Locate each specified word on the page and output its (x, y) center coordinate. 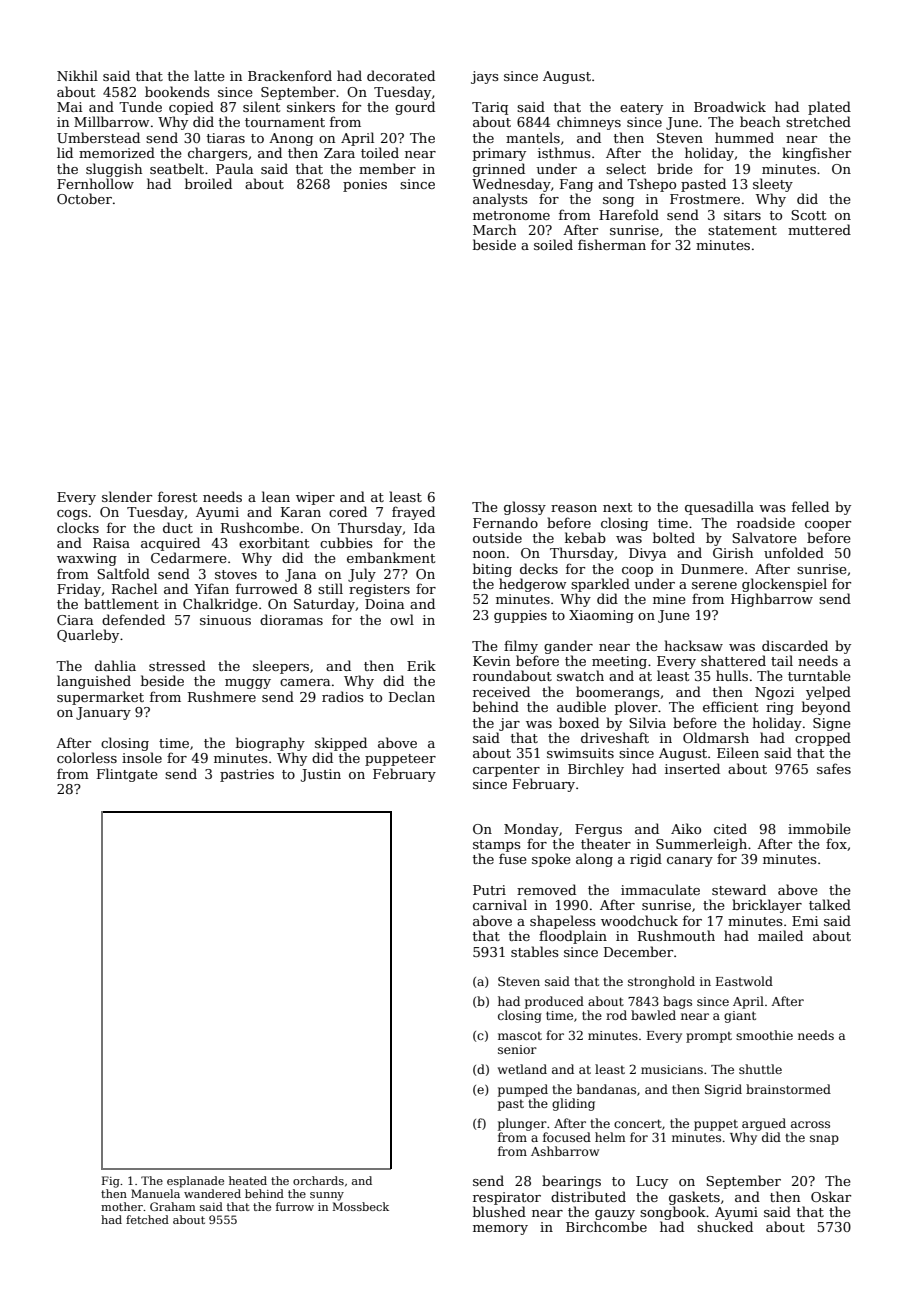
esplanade (195, 1182)
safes (834, 768)
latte (209, 75)
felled (810, 506)
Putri (489, 890)
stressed (177, 665)
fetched (147, 1219)
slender (127, 496)
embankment (391, 557)
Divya (647, 554)
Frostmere (705, 199)
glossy (525, 508)
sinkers (311, 106)
